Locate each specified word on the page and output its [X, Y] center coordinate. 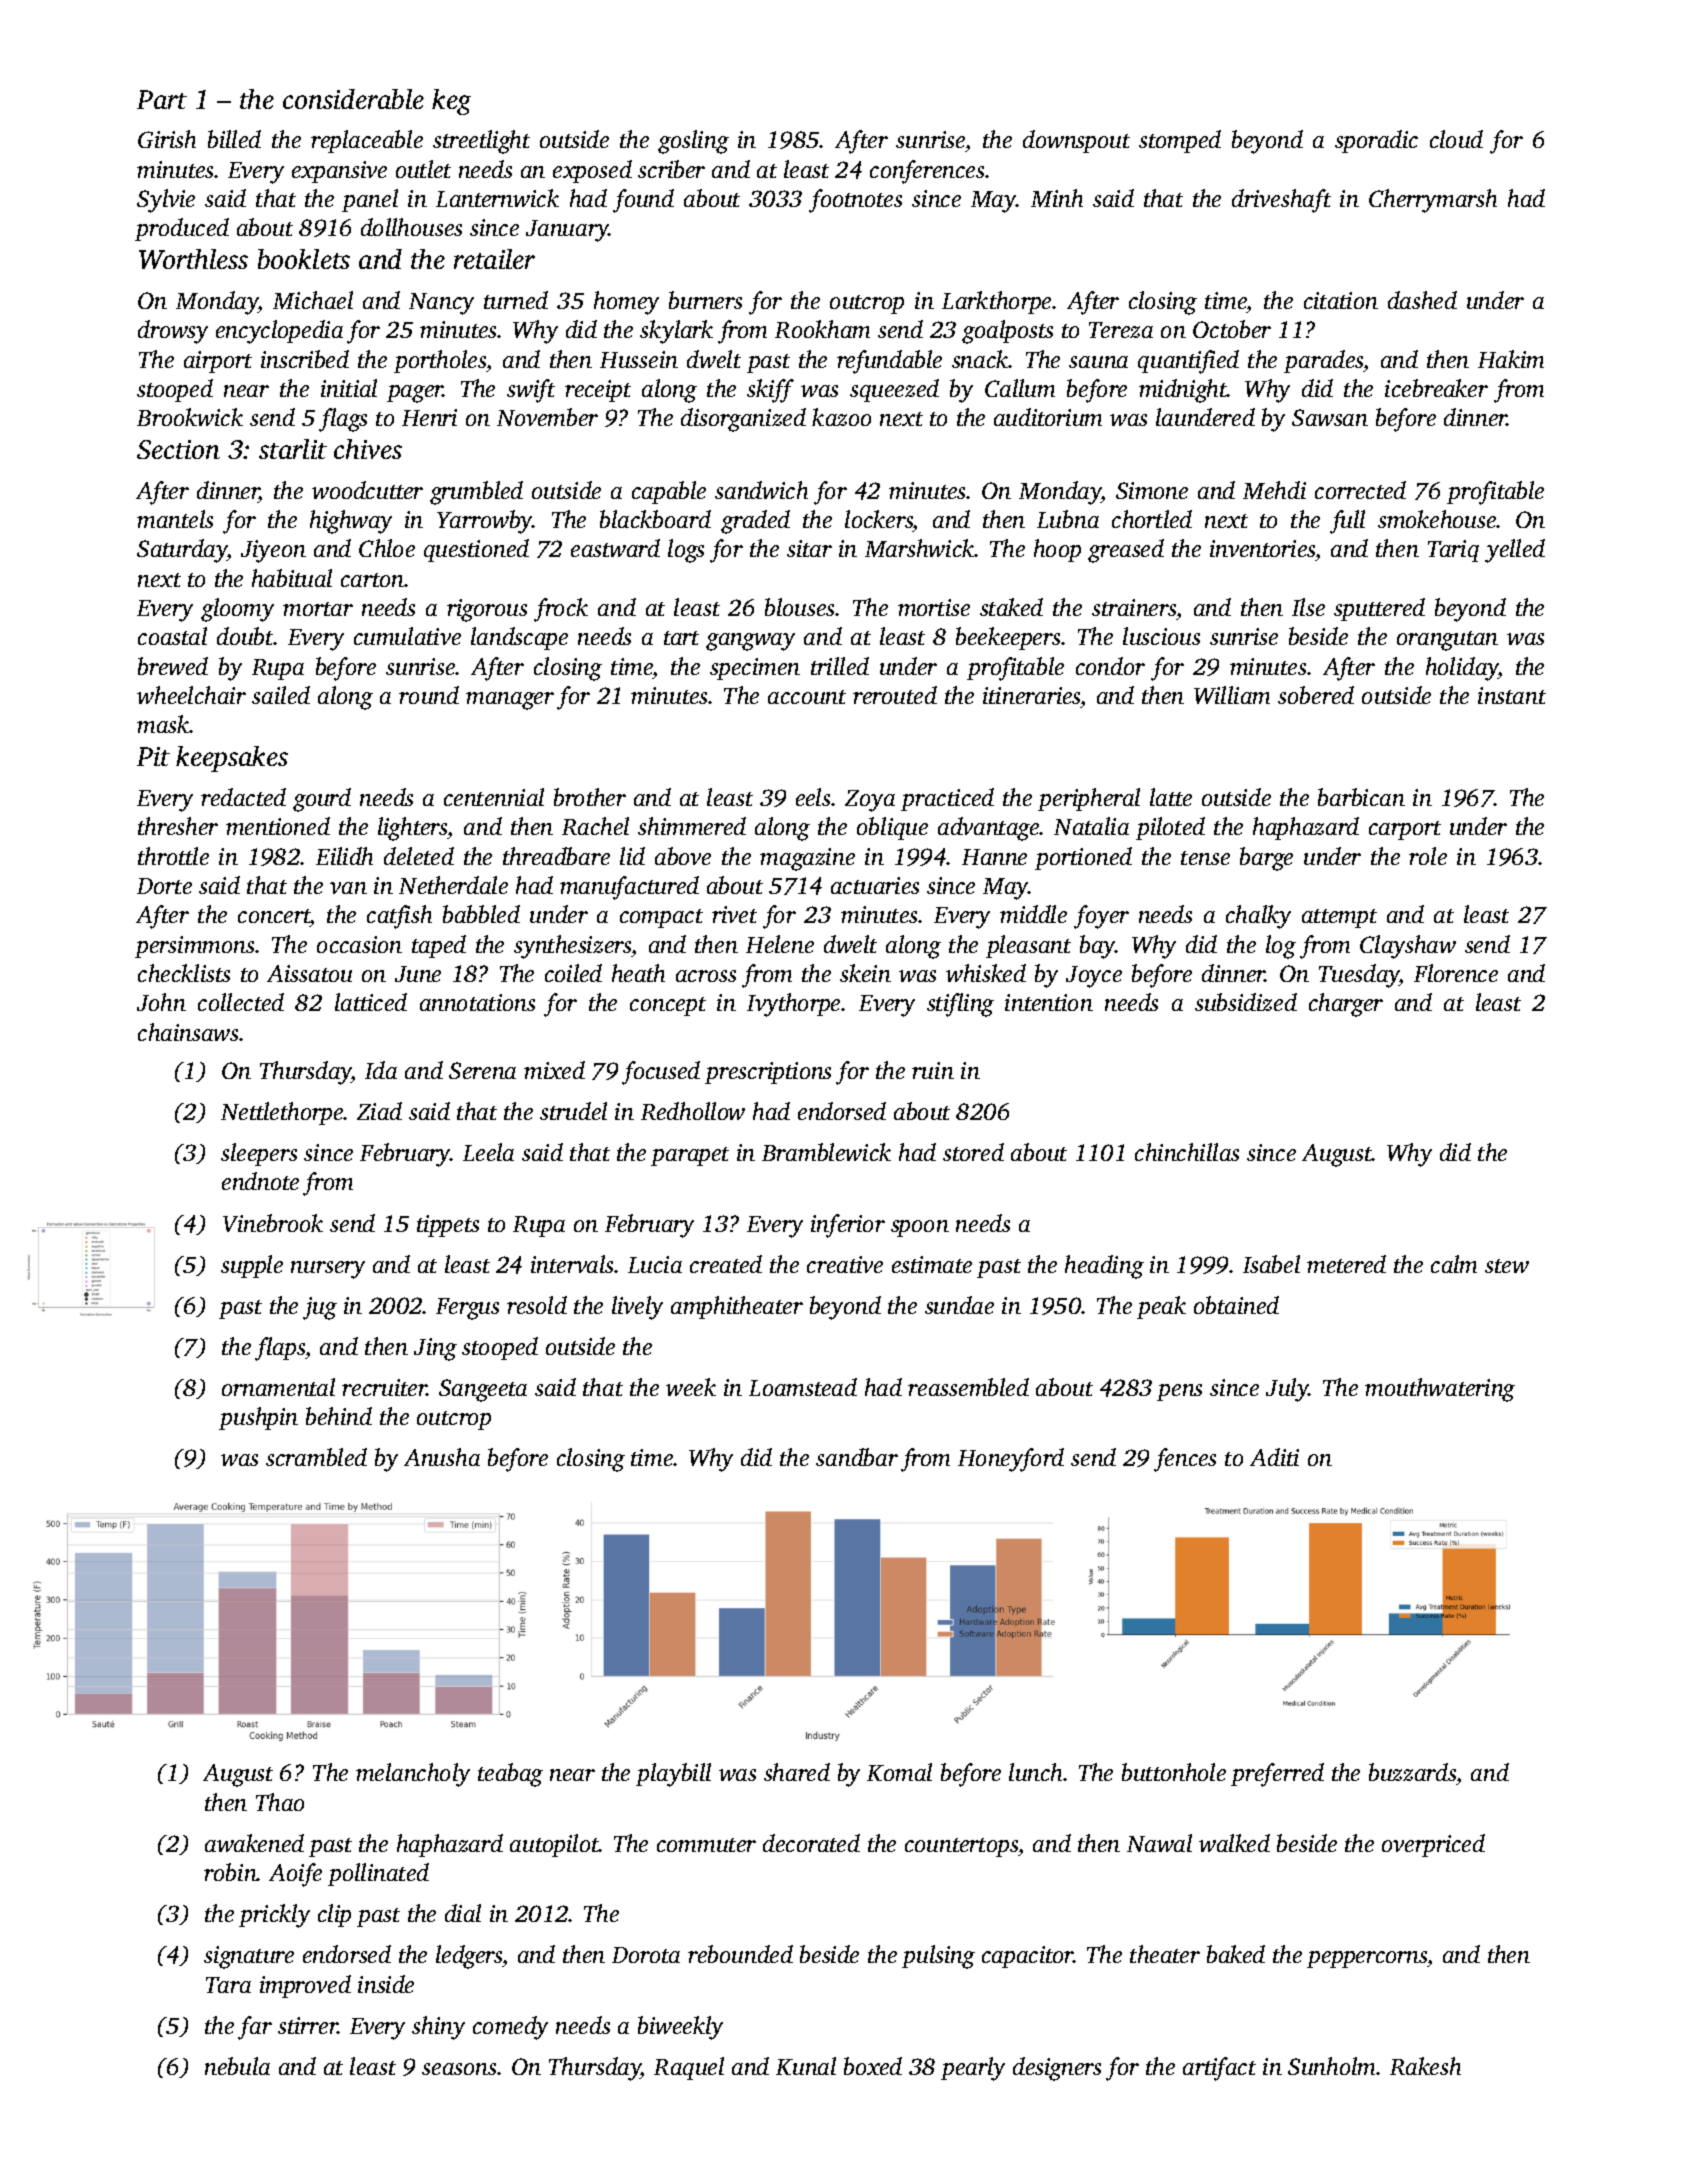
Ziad [379, 1111]
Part [162, 99]
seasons [459, 2069]
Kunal [806, 2066]
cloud [1456, 139]
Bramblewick [826, 1152]
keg [451, 102]
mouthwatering [1440, 1390]
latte [1171, 797]
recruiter [384, 1387]
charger [1346, 1005]
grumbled [476, 493]
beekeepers [1008, 638]
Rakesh [1425, 2066]
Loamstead [803, 1387]
